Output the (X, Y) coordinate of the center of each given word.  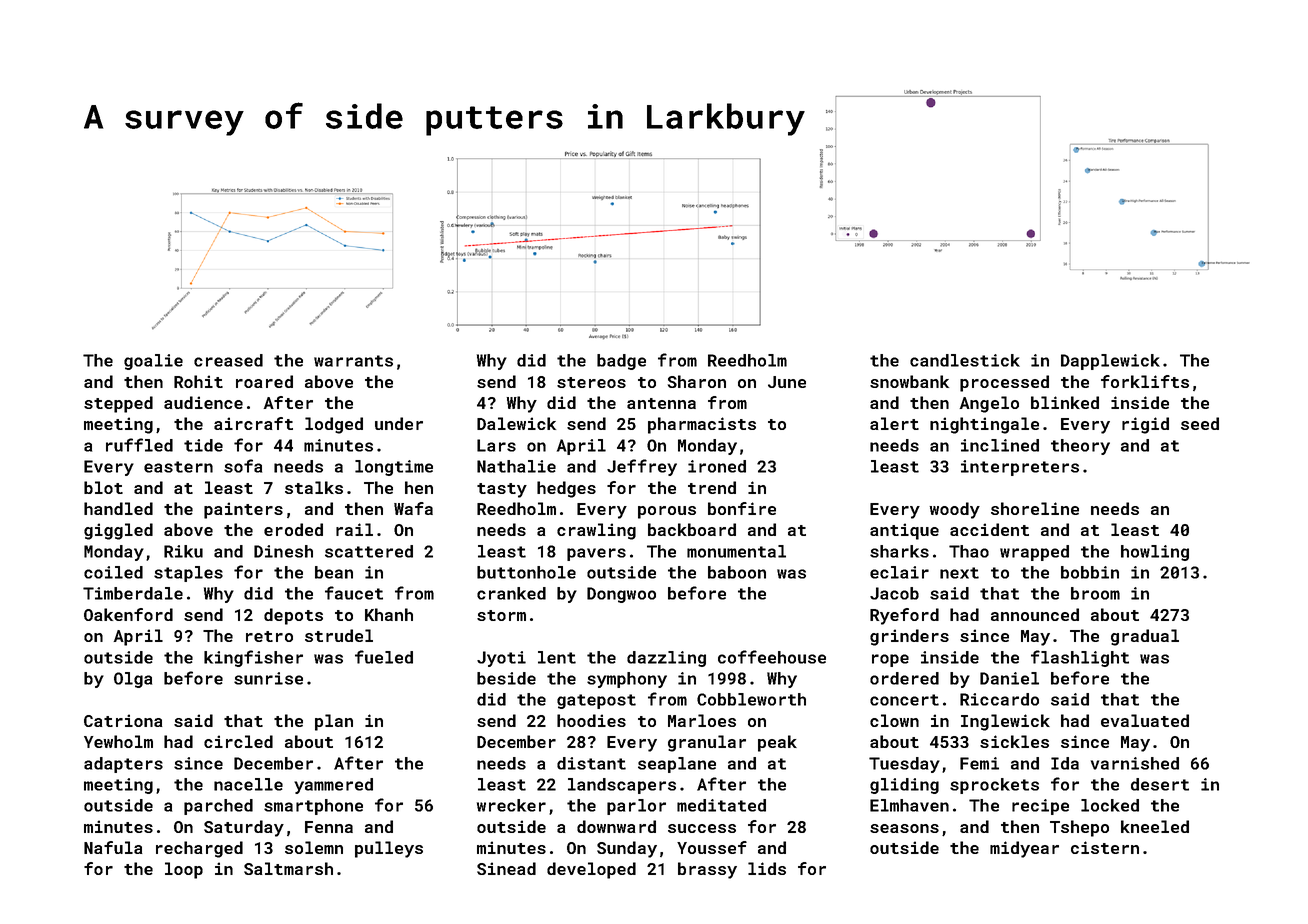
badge (621, 362)
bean (334, 572)
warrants (353, 361)
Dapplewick (1110, 362)
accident (989, 529)
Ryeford (904, 616)
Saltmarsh (288, 868)
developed (591, 870)
